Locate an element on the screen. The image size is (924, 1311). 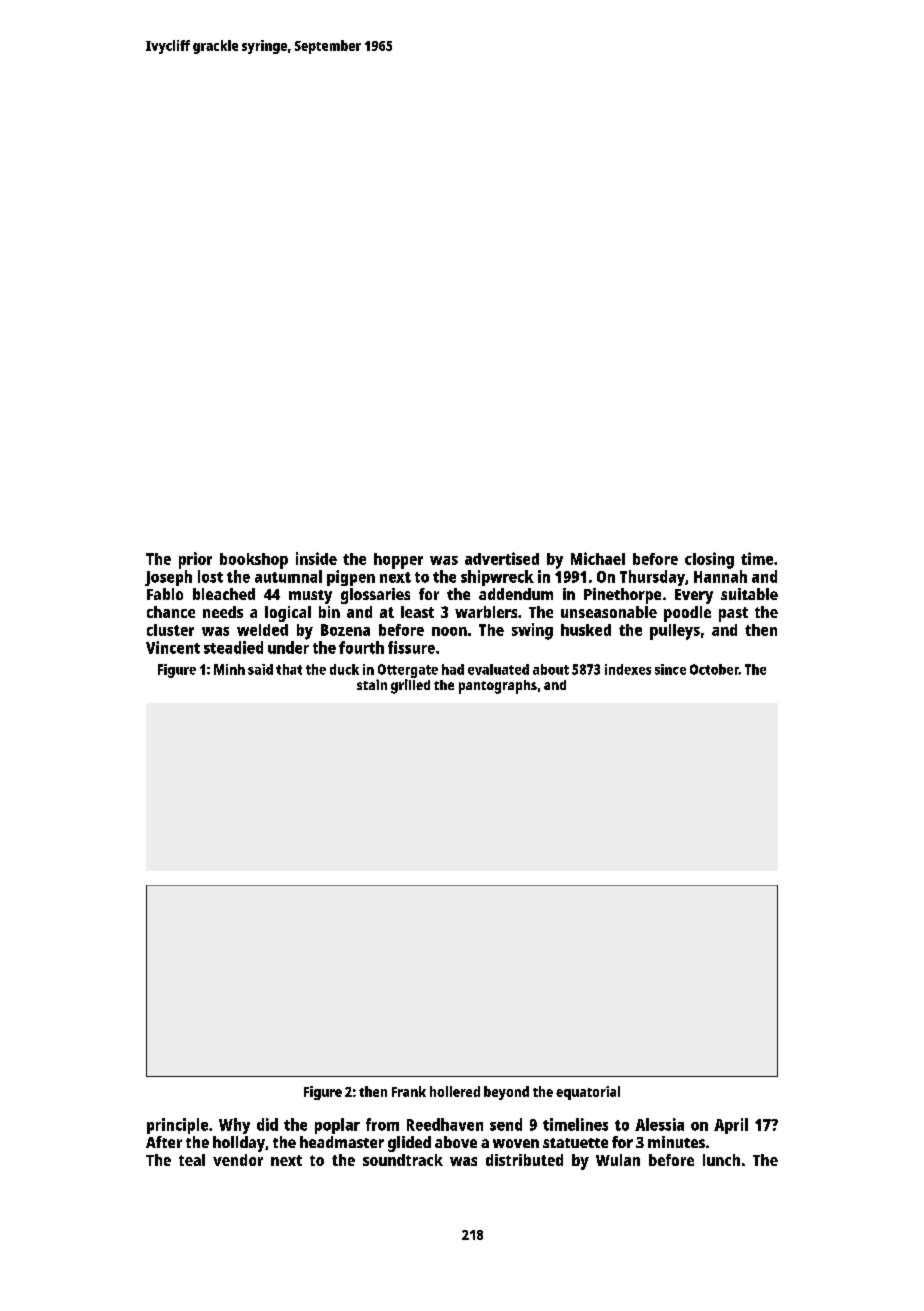
Frank is located at coordinates (409, 1091).
